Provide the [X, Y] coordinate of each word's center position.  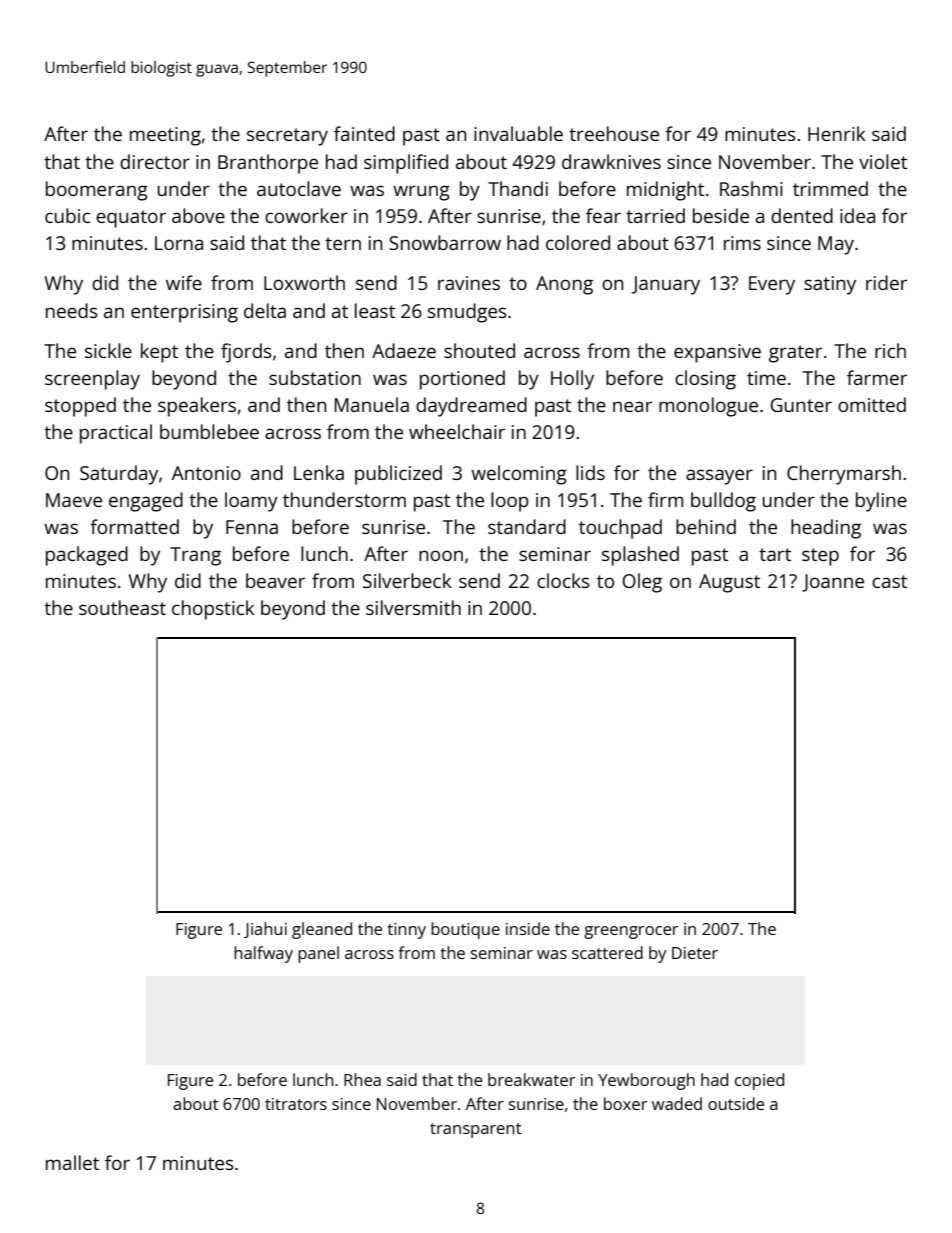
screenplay [92, 380]
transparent [476, 1130]
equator [131, 219]
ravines [469, 283]
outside [736, 1103]
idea [857, 215]
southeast [122, 607]
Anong [564, 285]
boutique [465, 930]
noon [441, 555]
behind [706, 526]
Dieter [695, 953]
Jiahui [265, 930]
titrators [296, 1104]
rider [886, 282]
